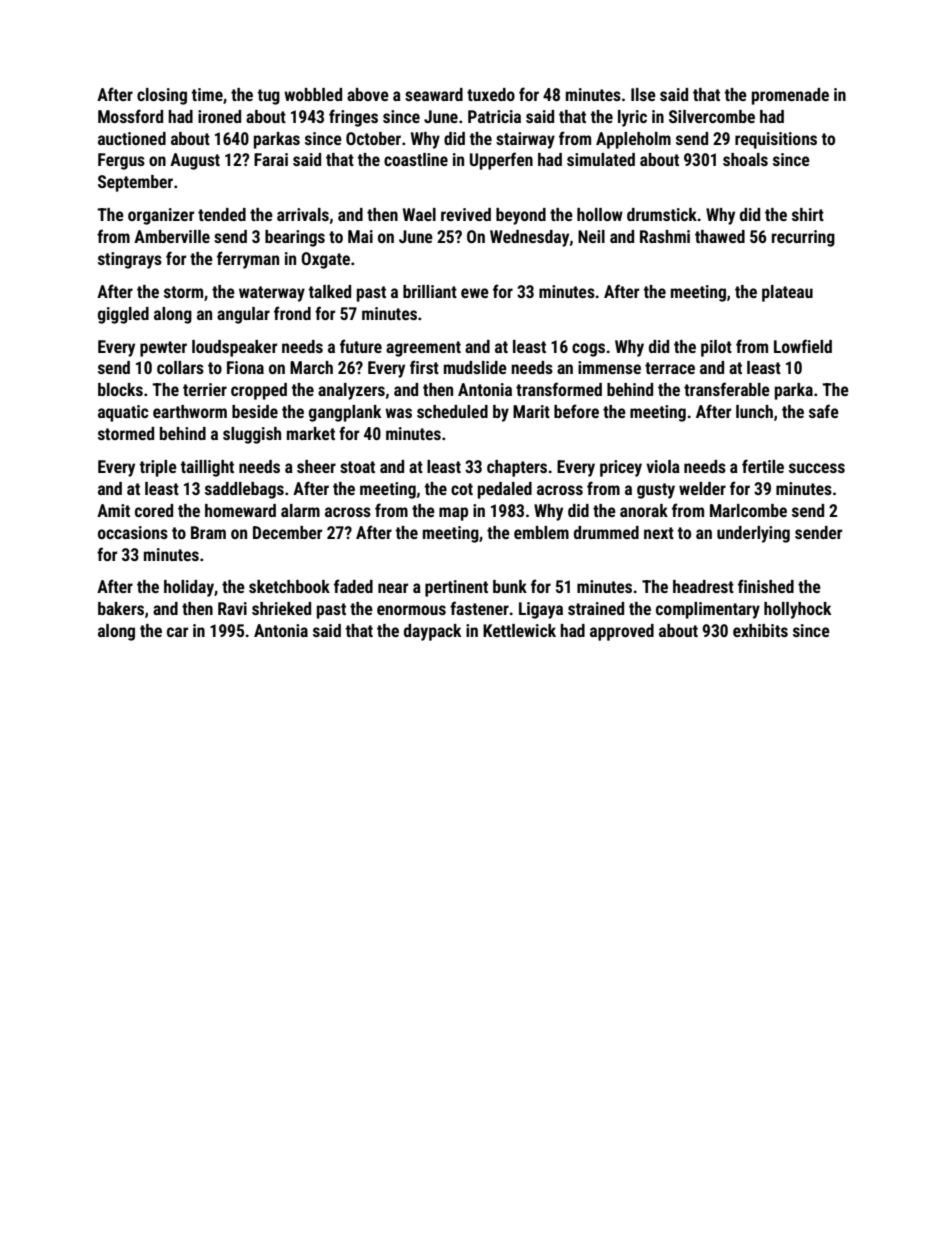 The image size is (952, 1233). Describe the element at coordinates (287, 532) in the screenshot. I see `December` at that location.
